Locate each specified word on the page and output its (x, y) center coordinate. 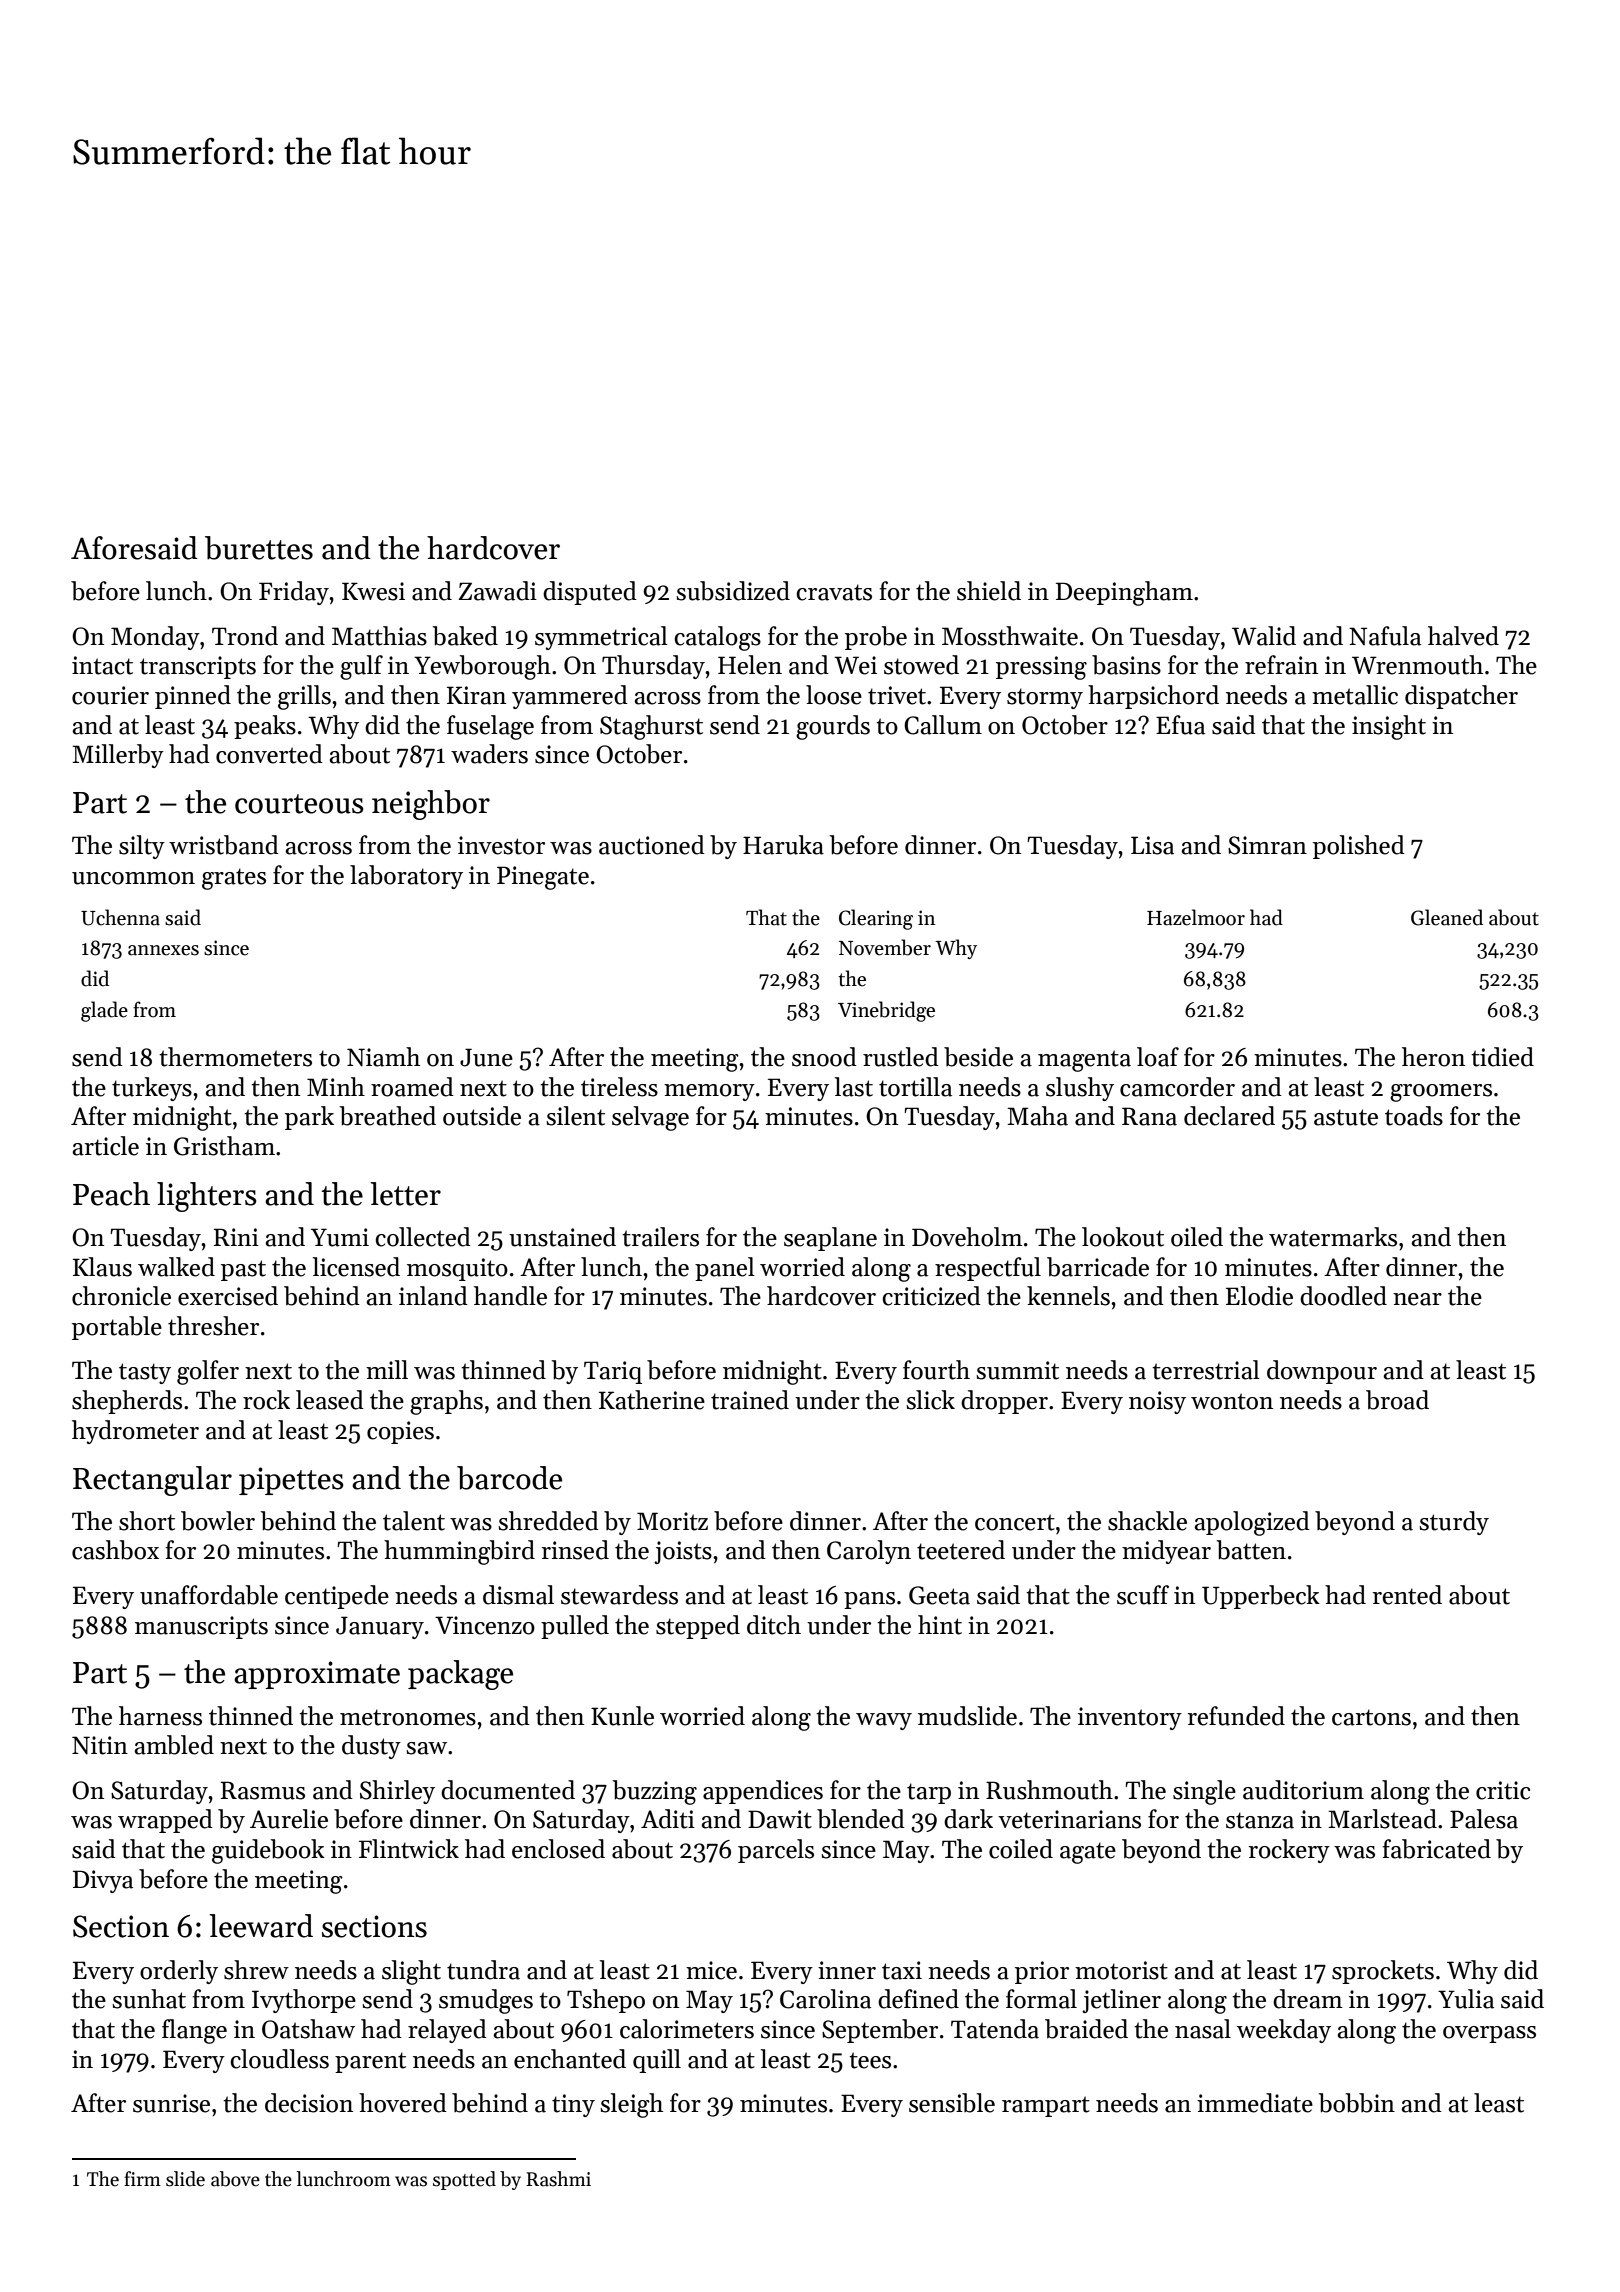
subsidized (733, 591)
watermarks (1333, 1237)
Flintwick (409, 1849)
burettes (259, 548)
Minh (336, 1086)
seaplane (830, 1239)
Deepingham (1124, 593)
